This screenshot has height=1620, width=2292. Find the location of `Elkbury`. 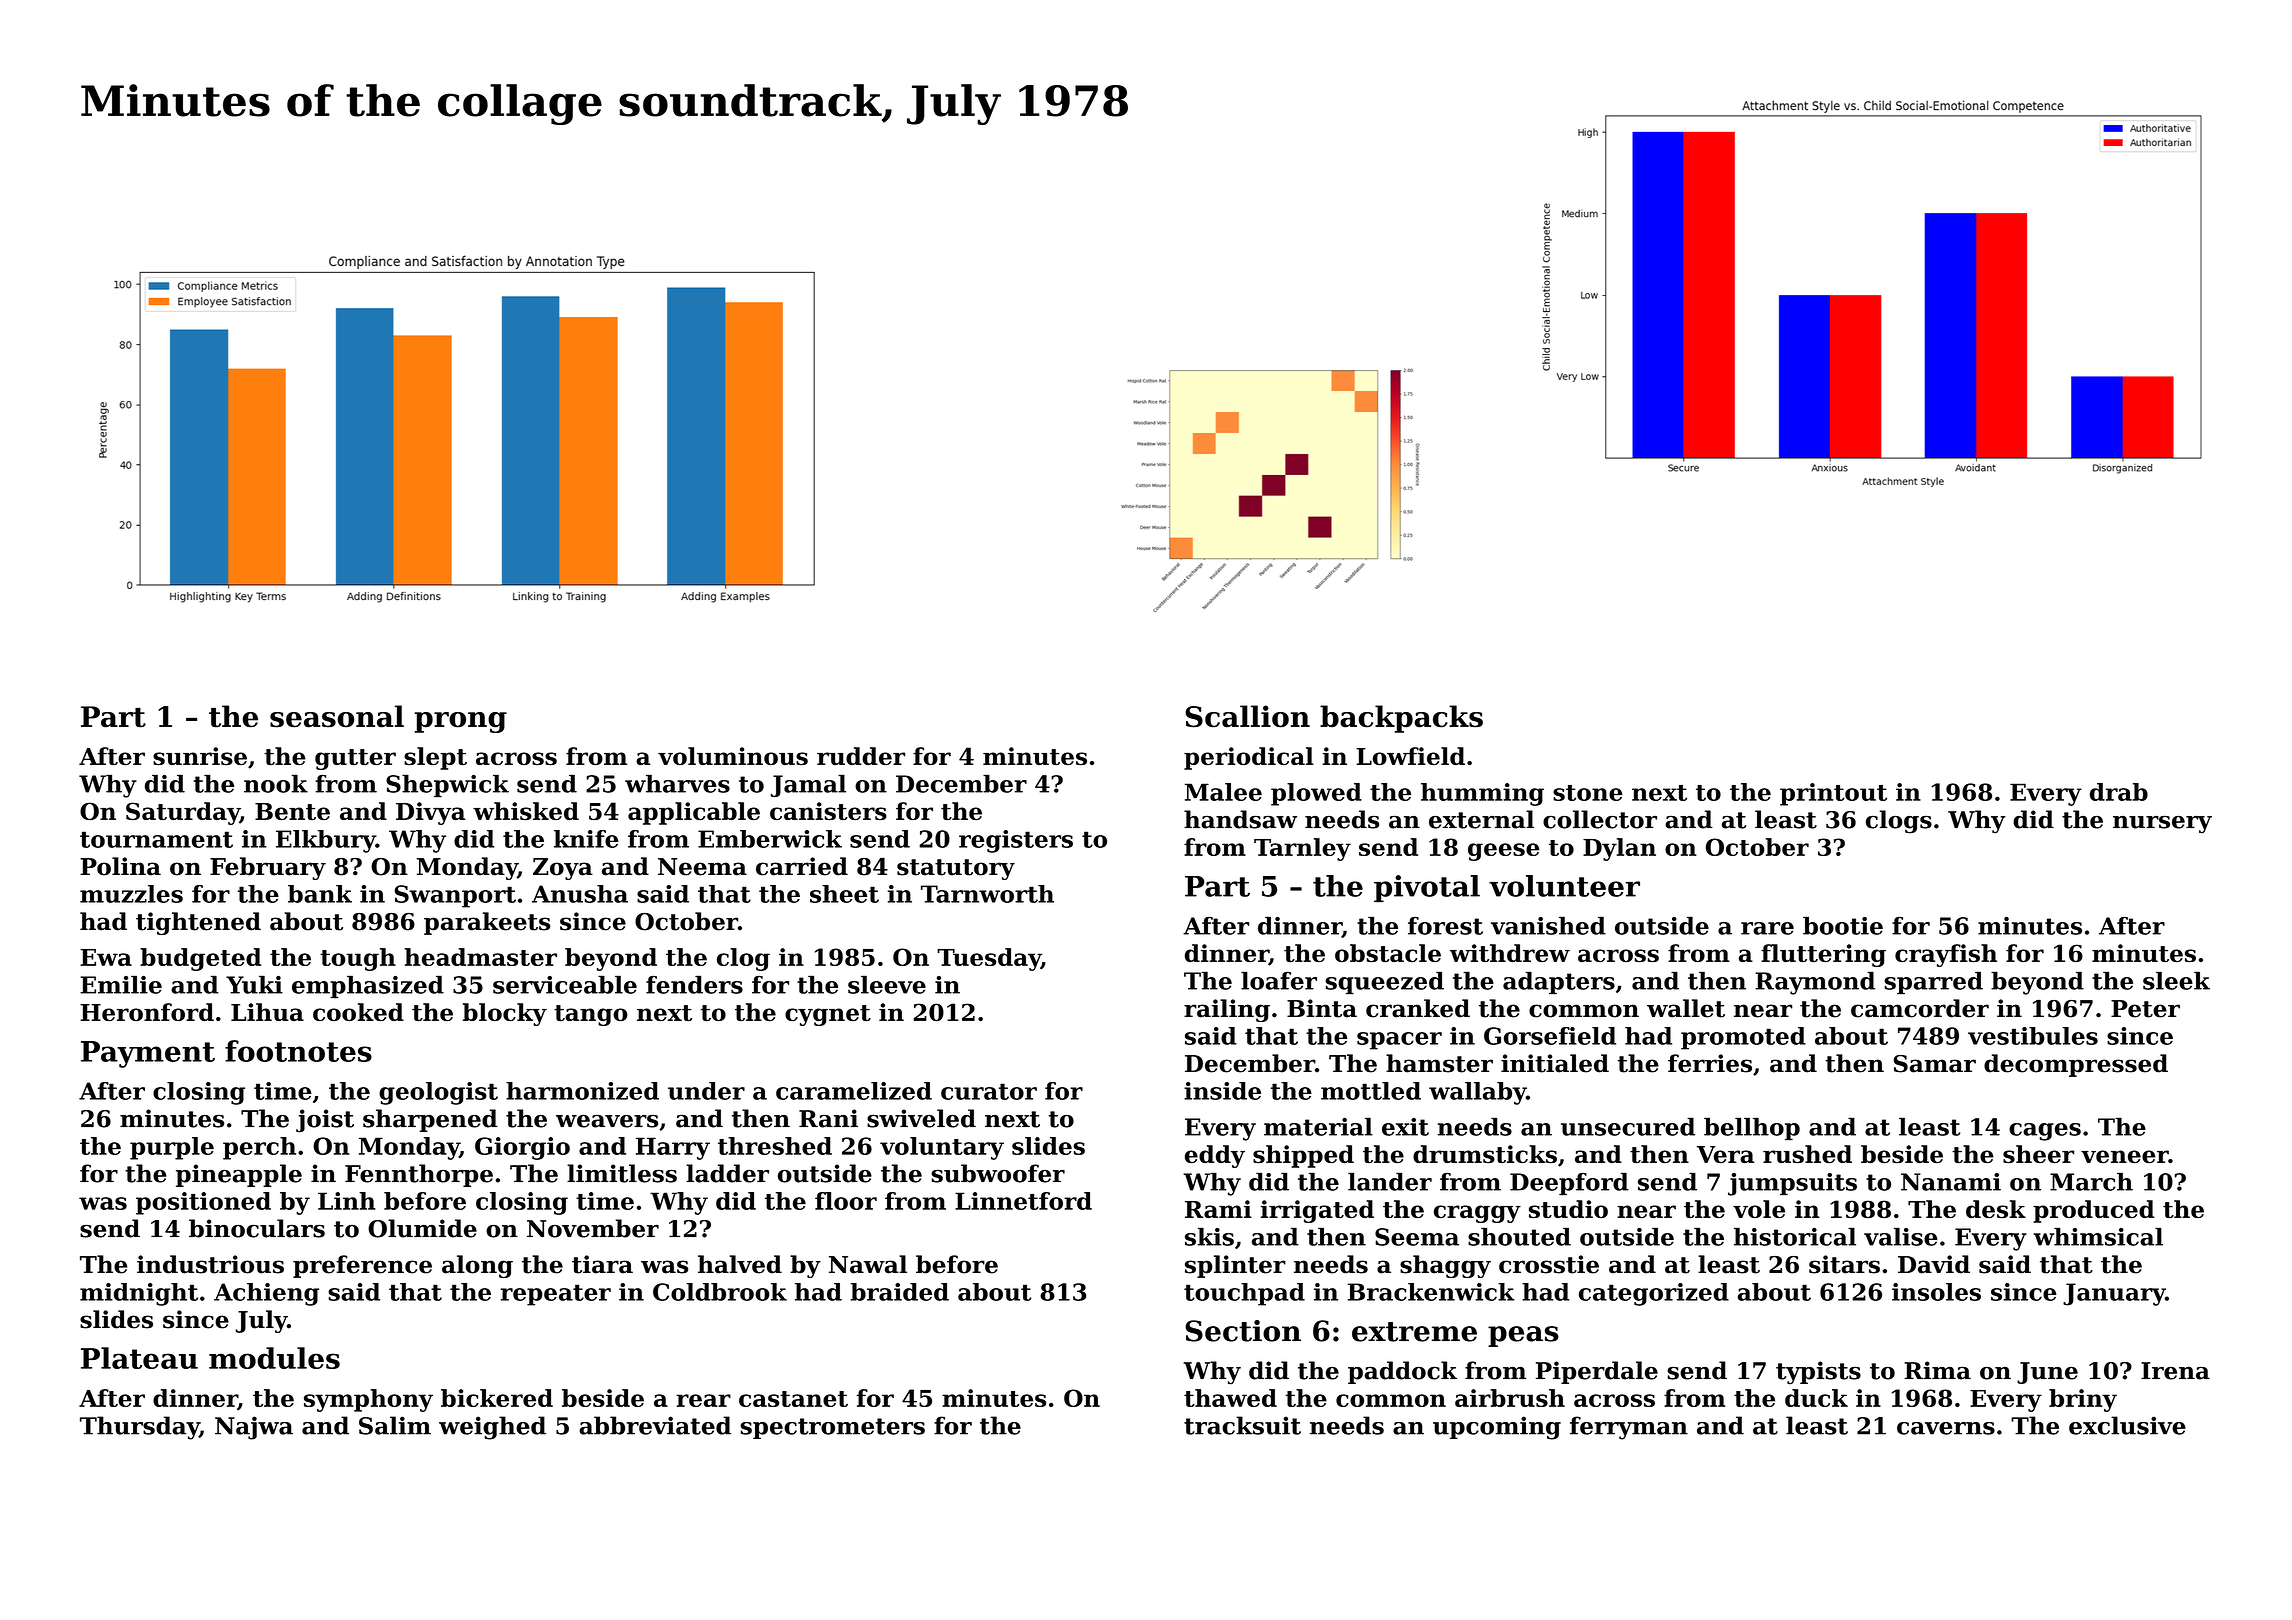

Elkbury is located at coordinates (326, 841).
